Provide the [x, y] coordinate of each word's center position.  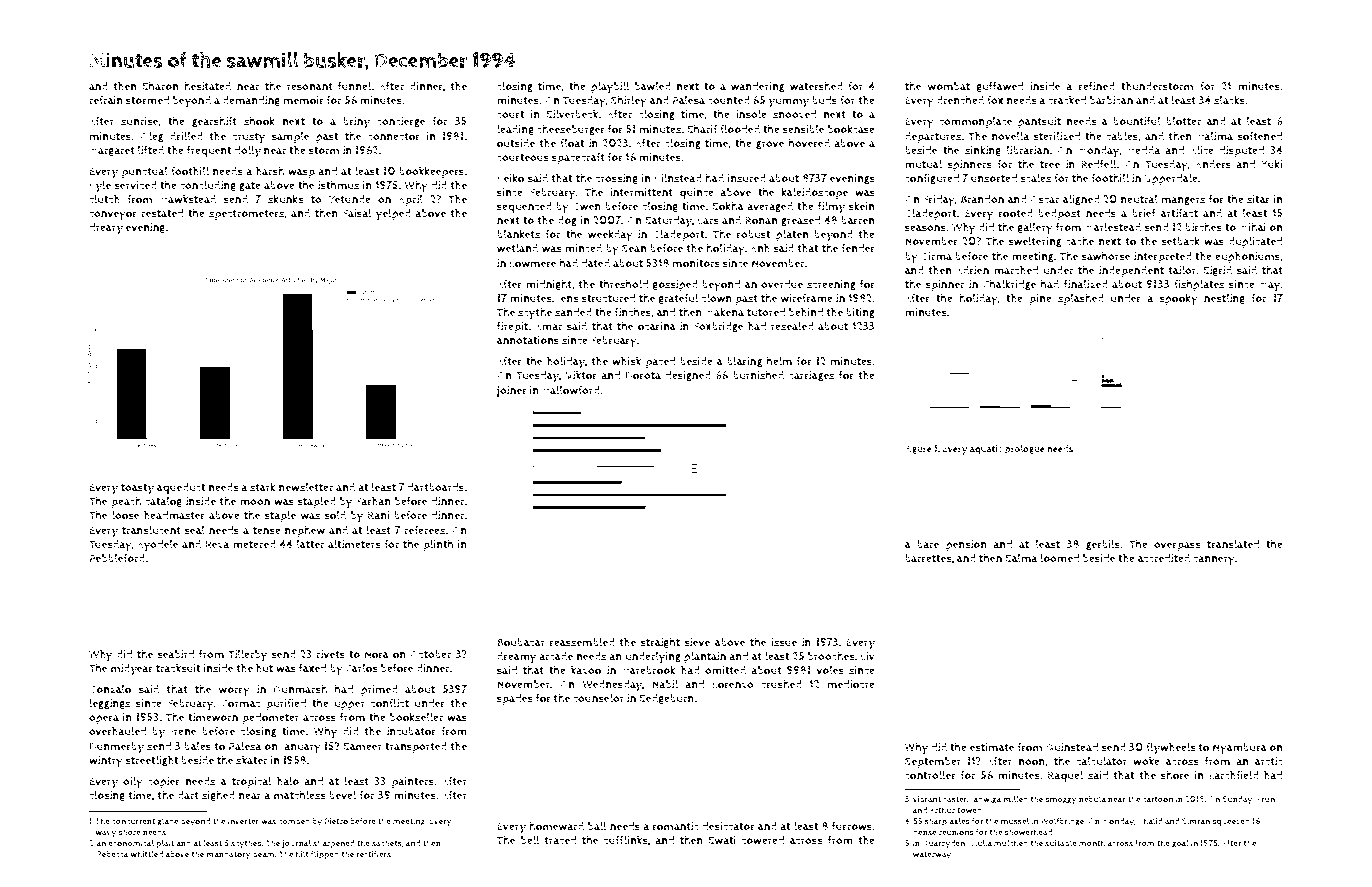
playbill [610, 87]
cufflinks [625, 840]
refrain [106, 100]
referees [425, 530]
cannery [1214, 561]
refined [1097, 86]
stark [263, 487]
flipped [325, 855]
